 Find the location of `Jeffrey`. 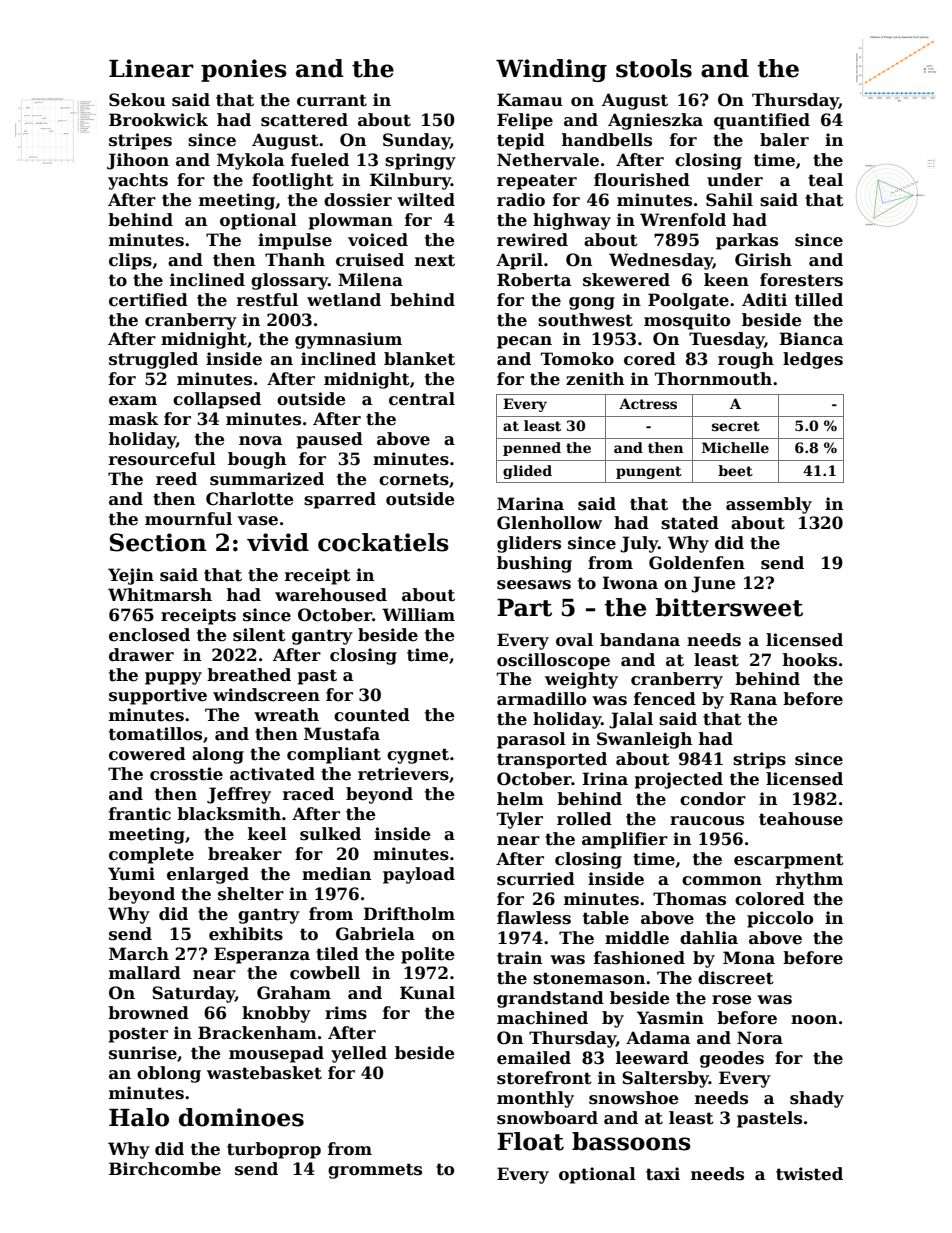

Jeffrey is located at coordinates (239, 795).
